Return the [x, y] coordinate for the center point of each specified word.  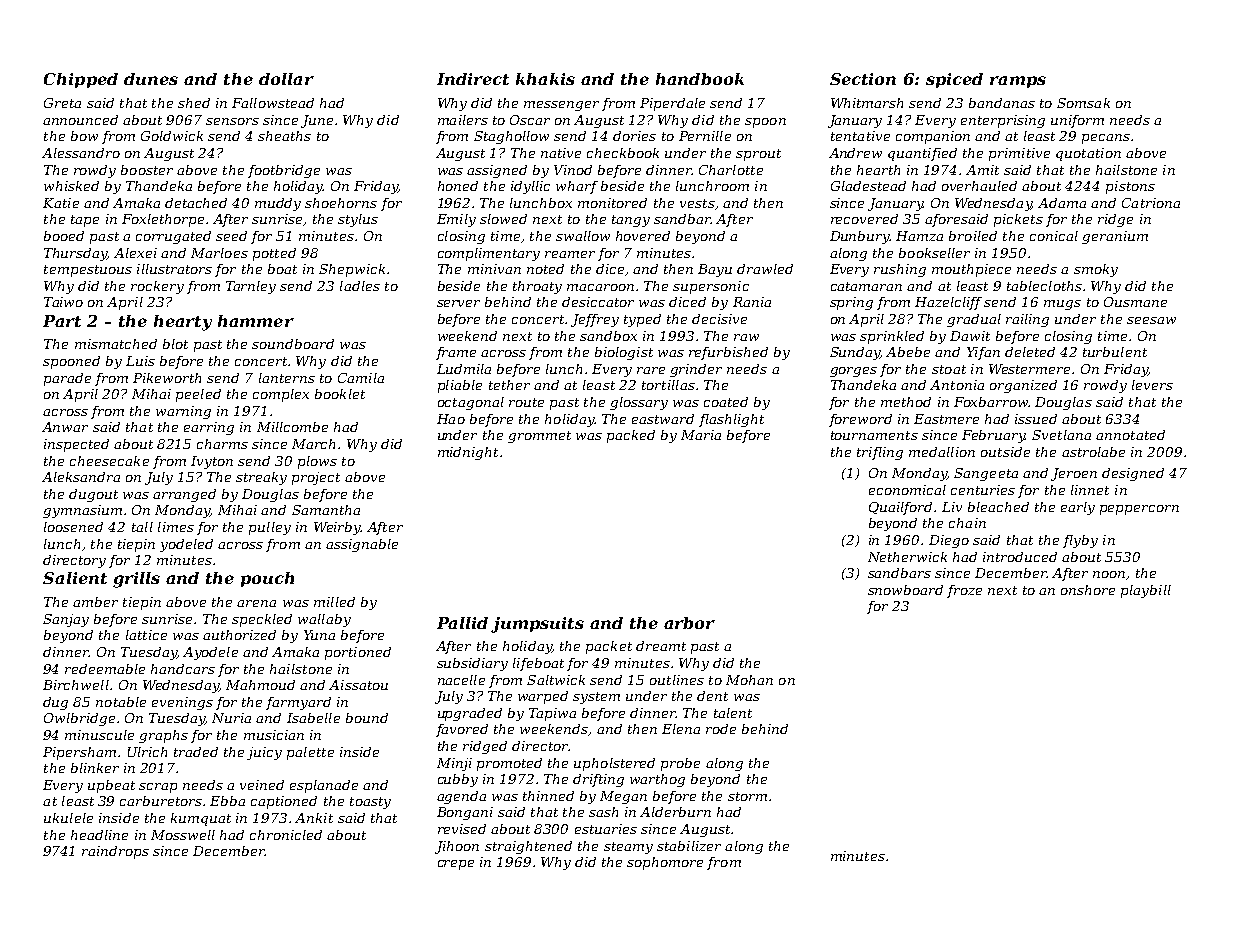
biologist [624, 353]
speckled [262, 620]
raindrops [115, 852]
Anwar [65, 427]
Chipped [81, 80]
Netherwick [907, 557]
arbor [689, 623]
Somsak [1083, 103]
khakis [545, 79]
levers [1152, 385]
